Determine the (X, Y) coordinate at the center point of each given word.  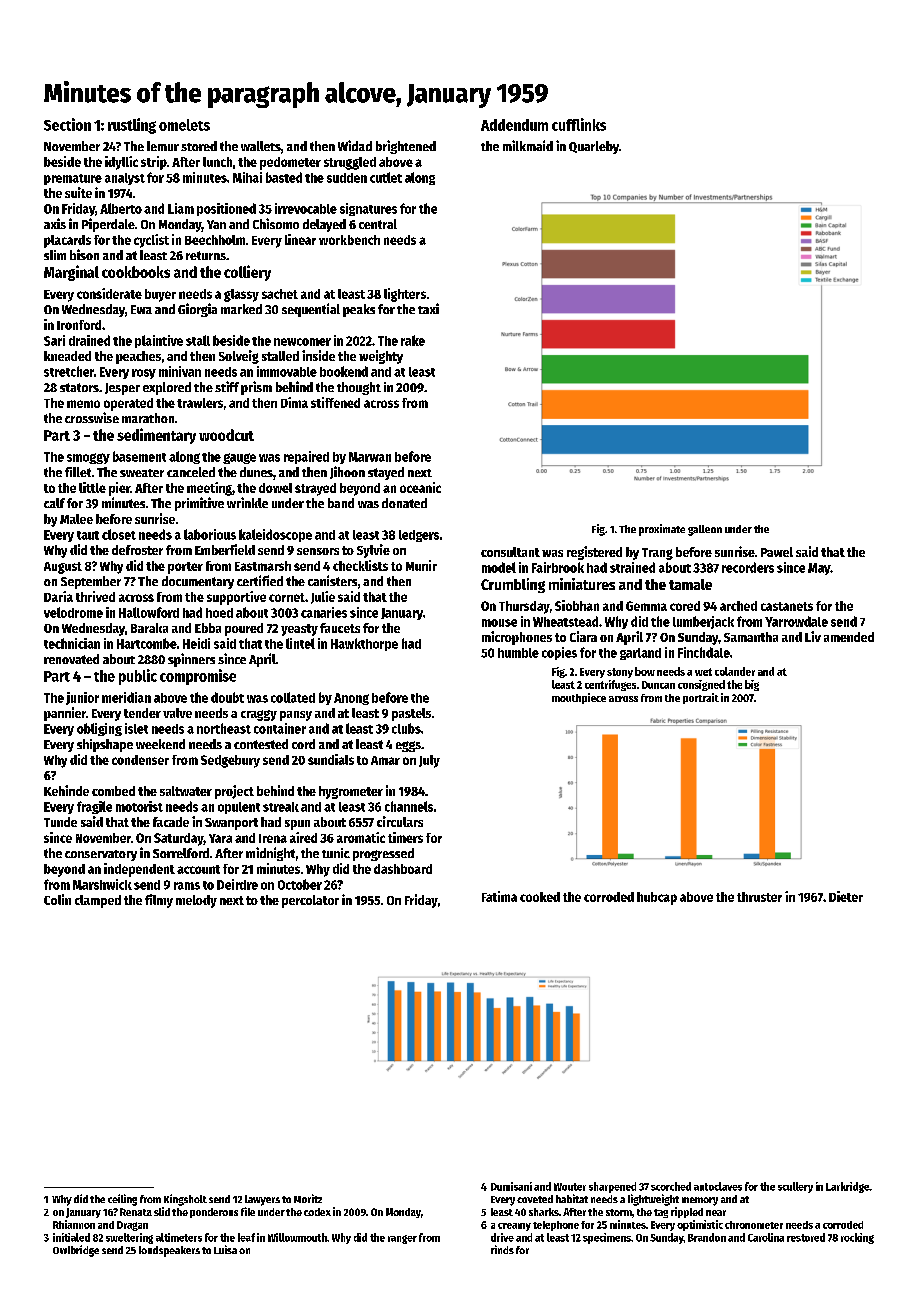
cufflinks (579, 124)
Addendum (514, 125)
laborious (210, 534)
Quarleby (594, 147)
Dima (294, 402)
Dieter (846, 896)
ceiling (122, 1200)
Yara (220, 838)
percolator (310, 901)
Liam (181, 208)
